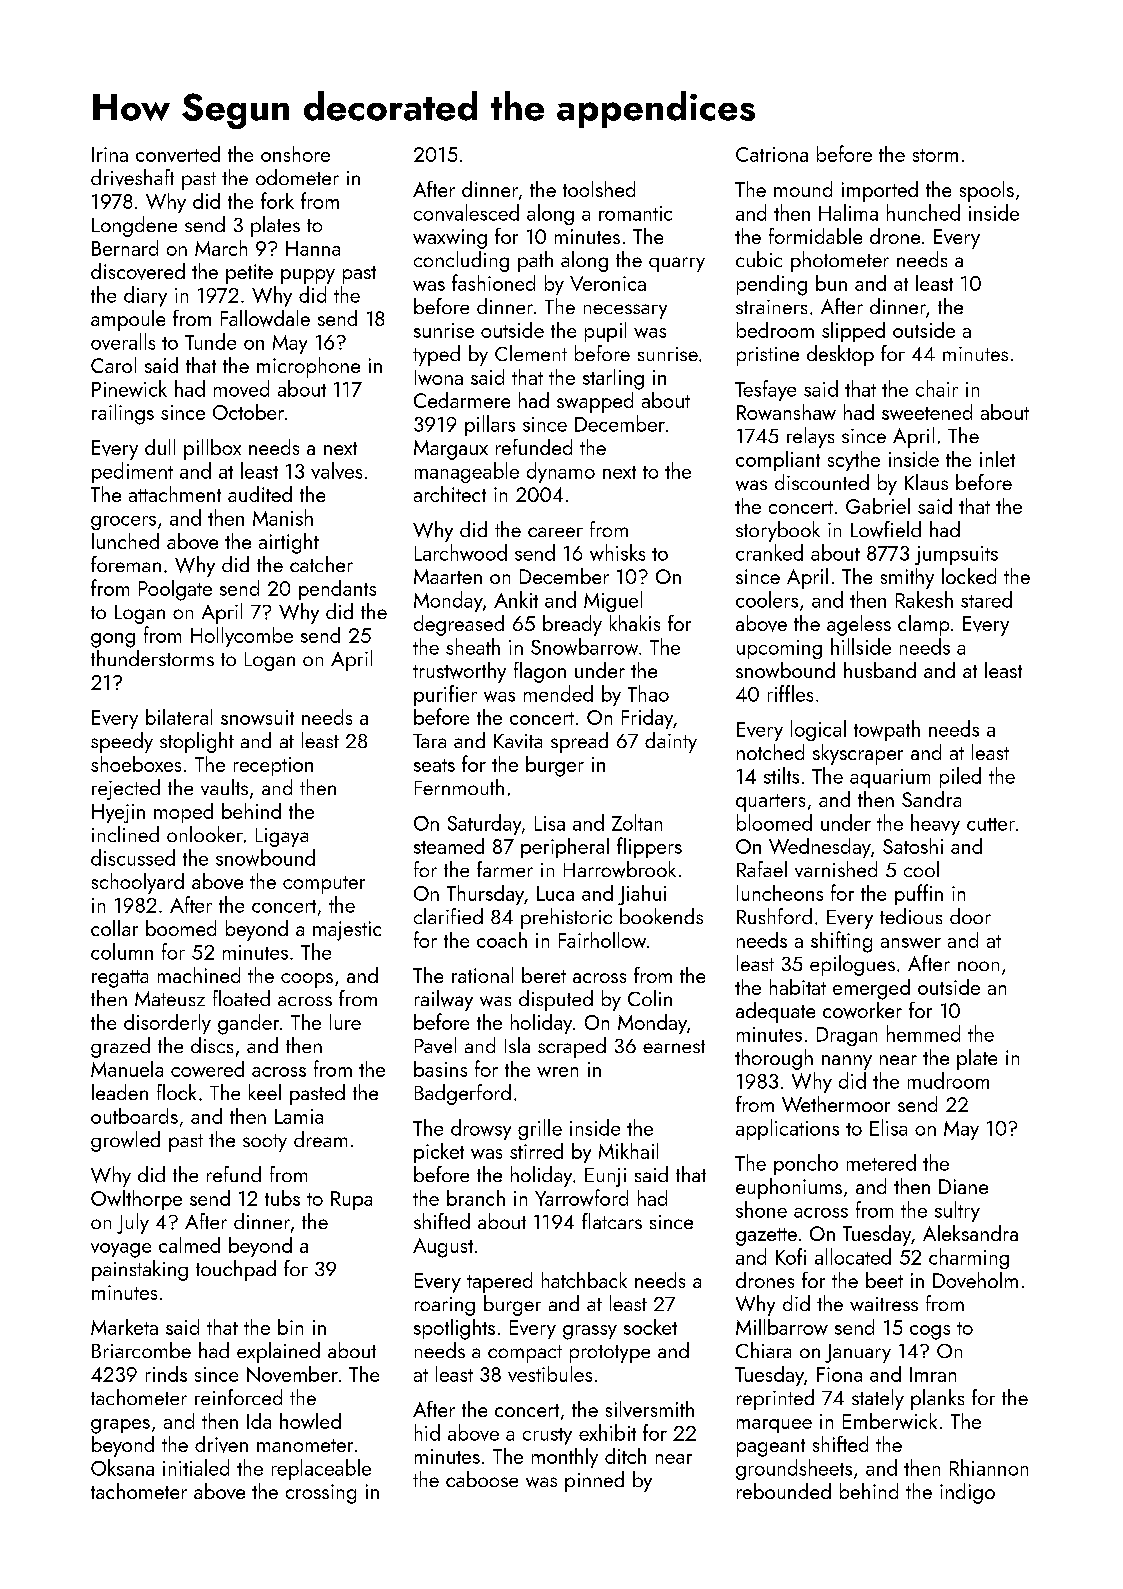  What do you see at coordinates (599, 189) in the screenshot?
I see `toolshed` at bounding box center [599, 189].
